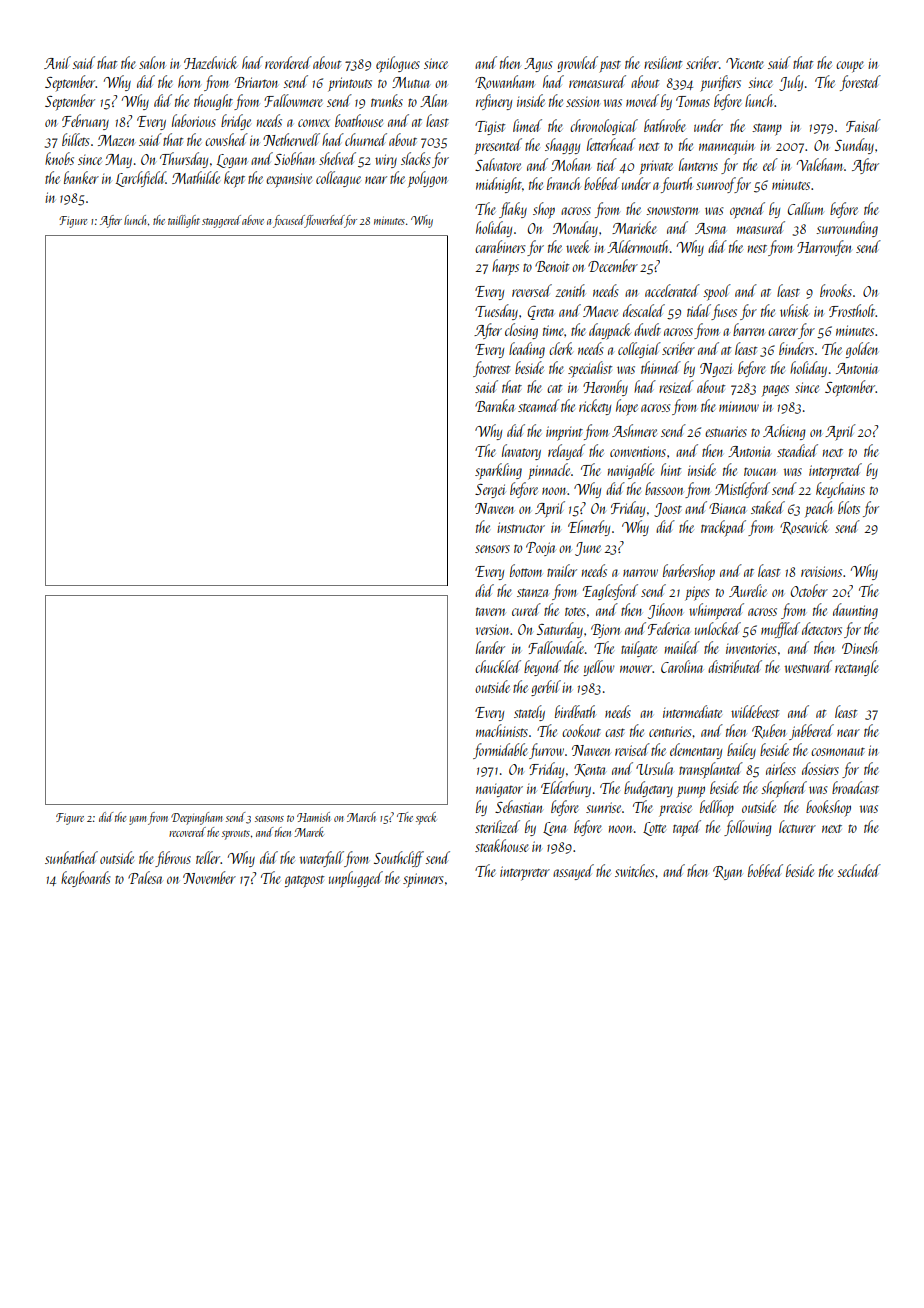 This image has width=924, height=1308. I want to click on Hazelwick, so click(211, 62).
